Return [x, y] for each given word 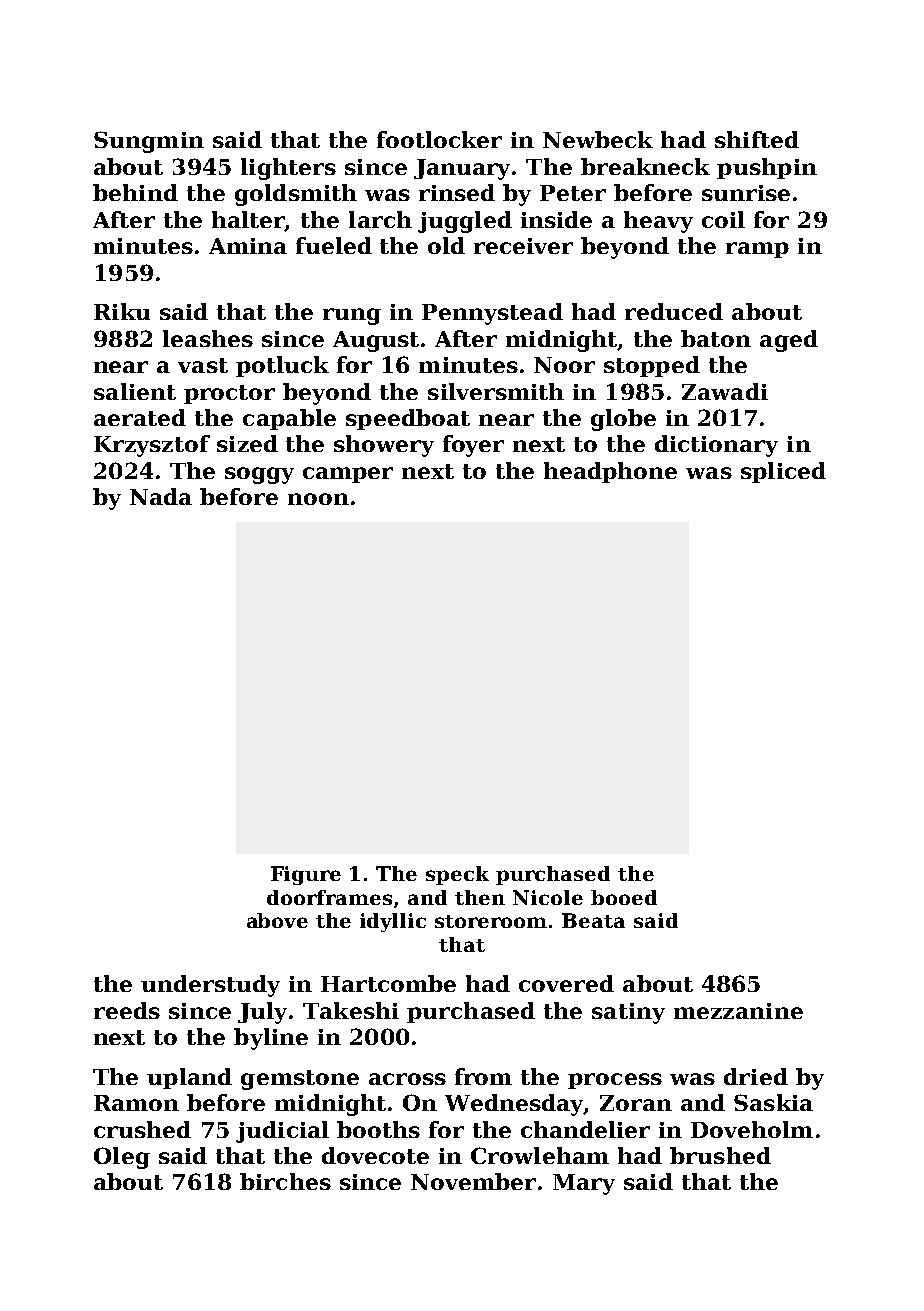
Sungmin [149, 142]
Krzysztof [152, 446]
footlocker [439, 139]
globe [623, 420]
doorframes [329, 897]
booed [624, 897]
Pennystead [492, 314]
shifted [757, 139]
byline [271, 1039]
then [480, 897]
